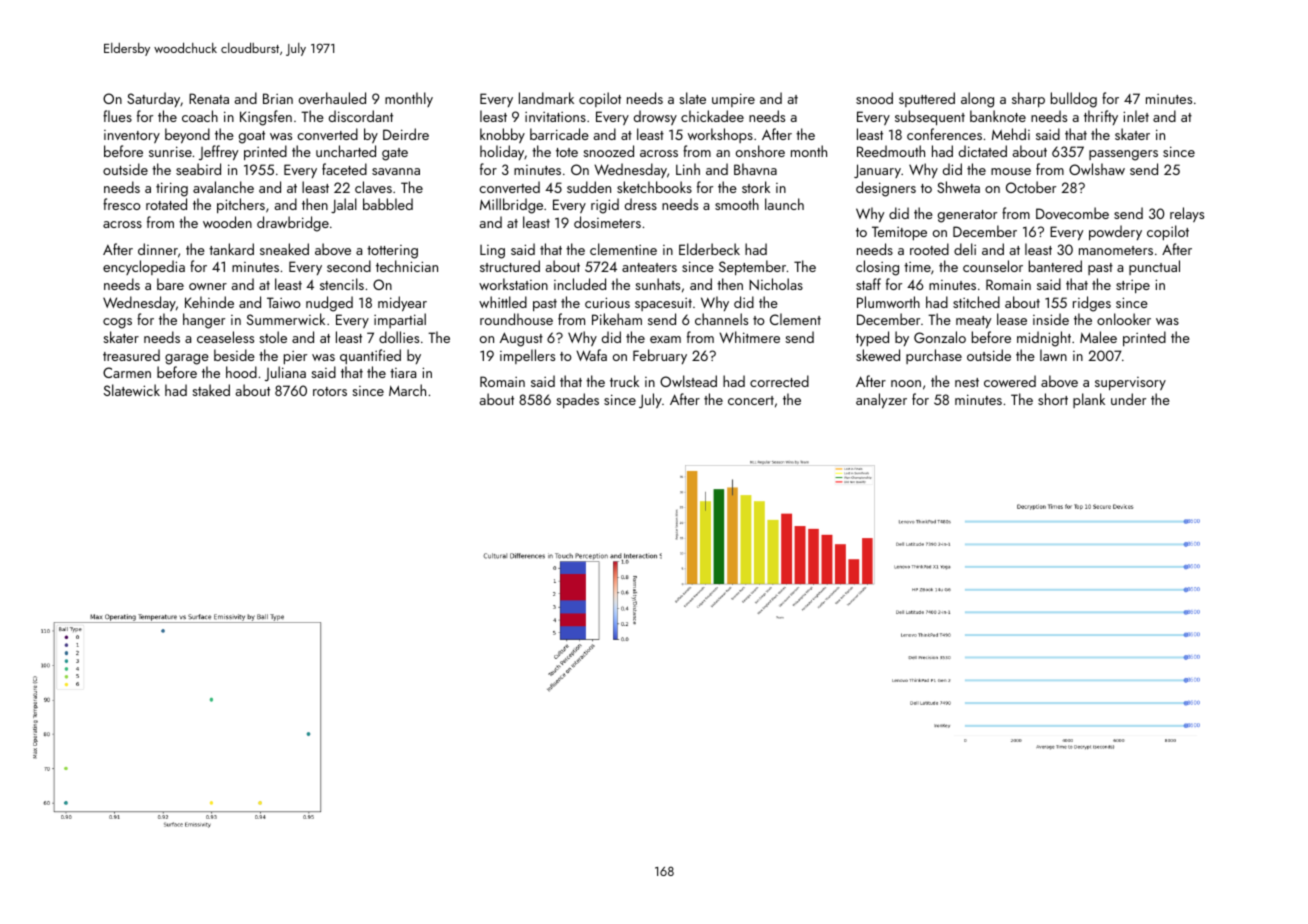 This document has width=1308, height=924. Describe the element at coordinates (1092, 304) in the document. I see `ridges` at that location.
